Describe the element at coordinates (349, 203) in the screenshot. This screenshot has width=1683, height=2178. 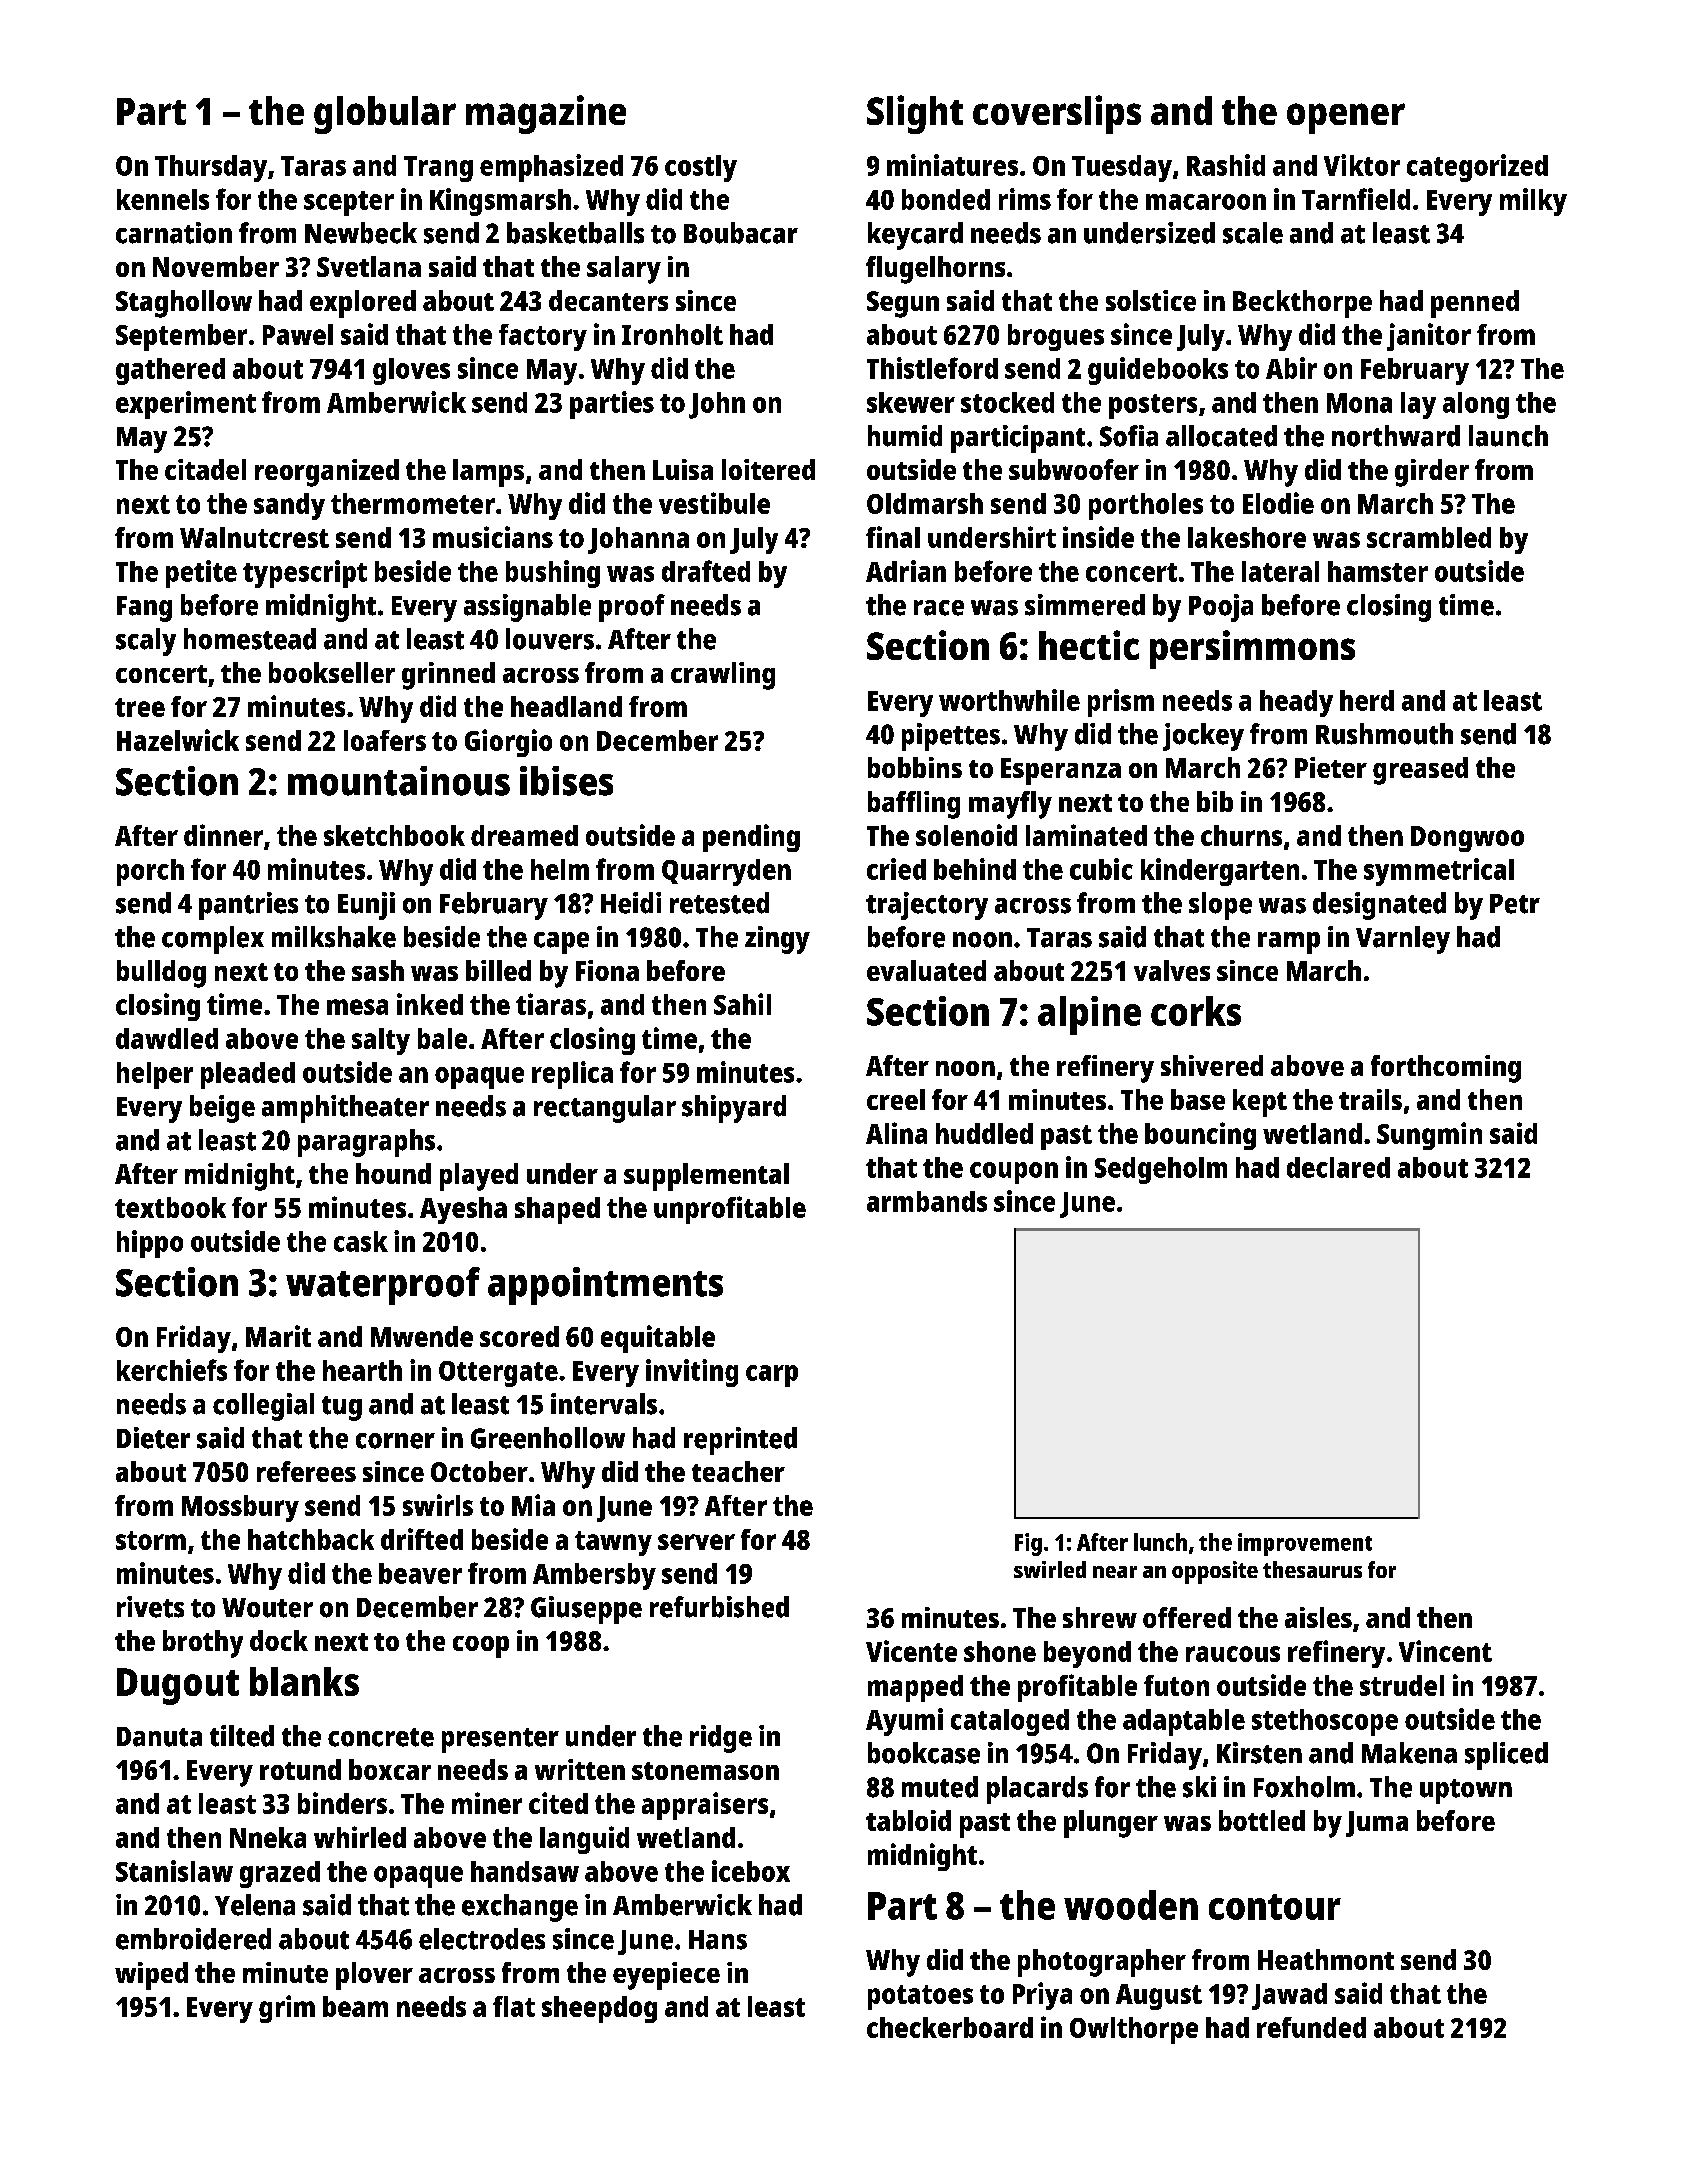
I see `scepter` at that location.
